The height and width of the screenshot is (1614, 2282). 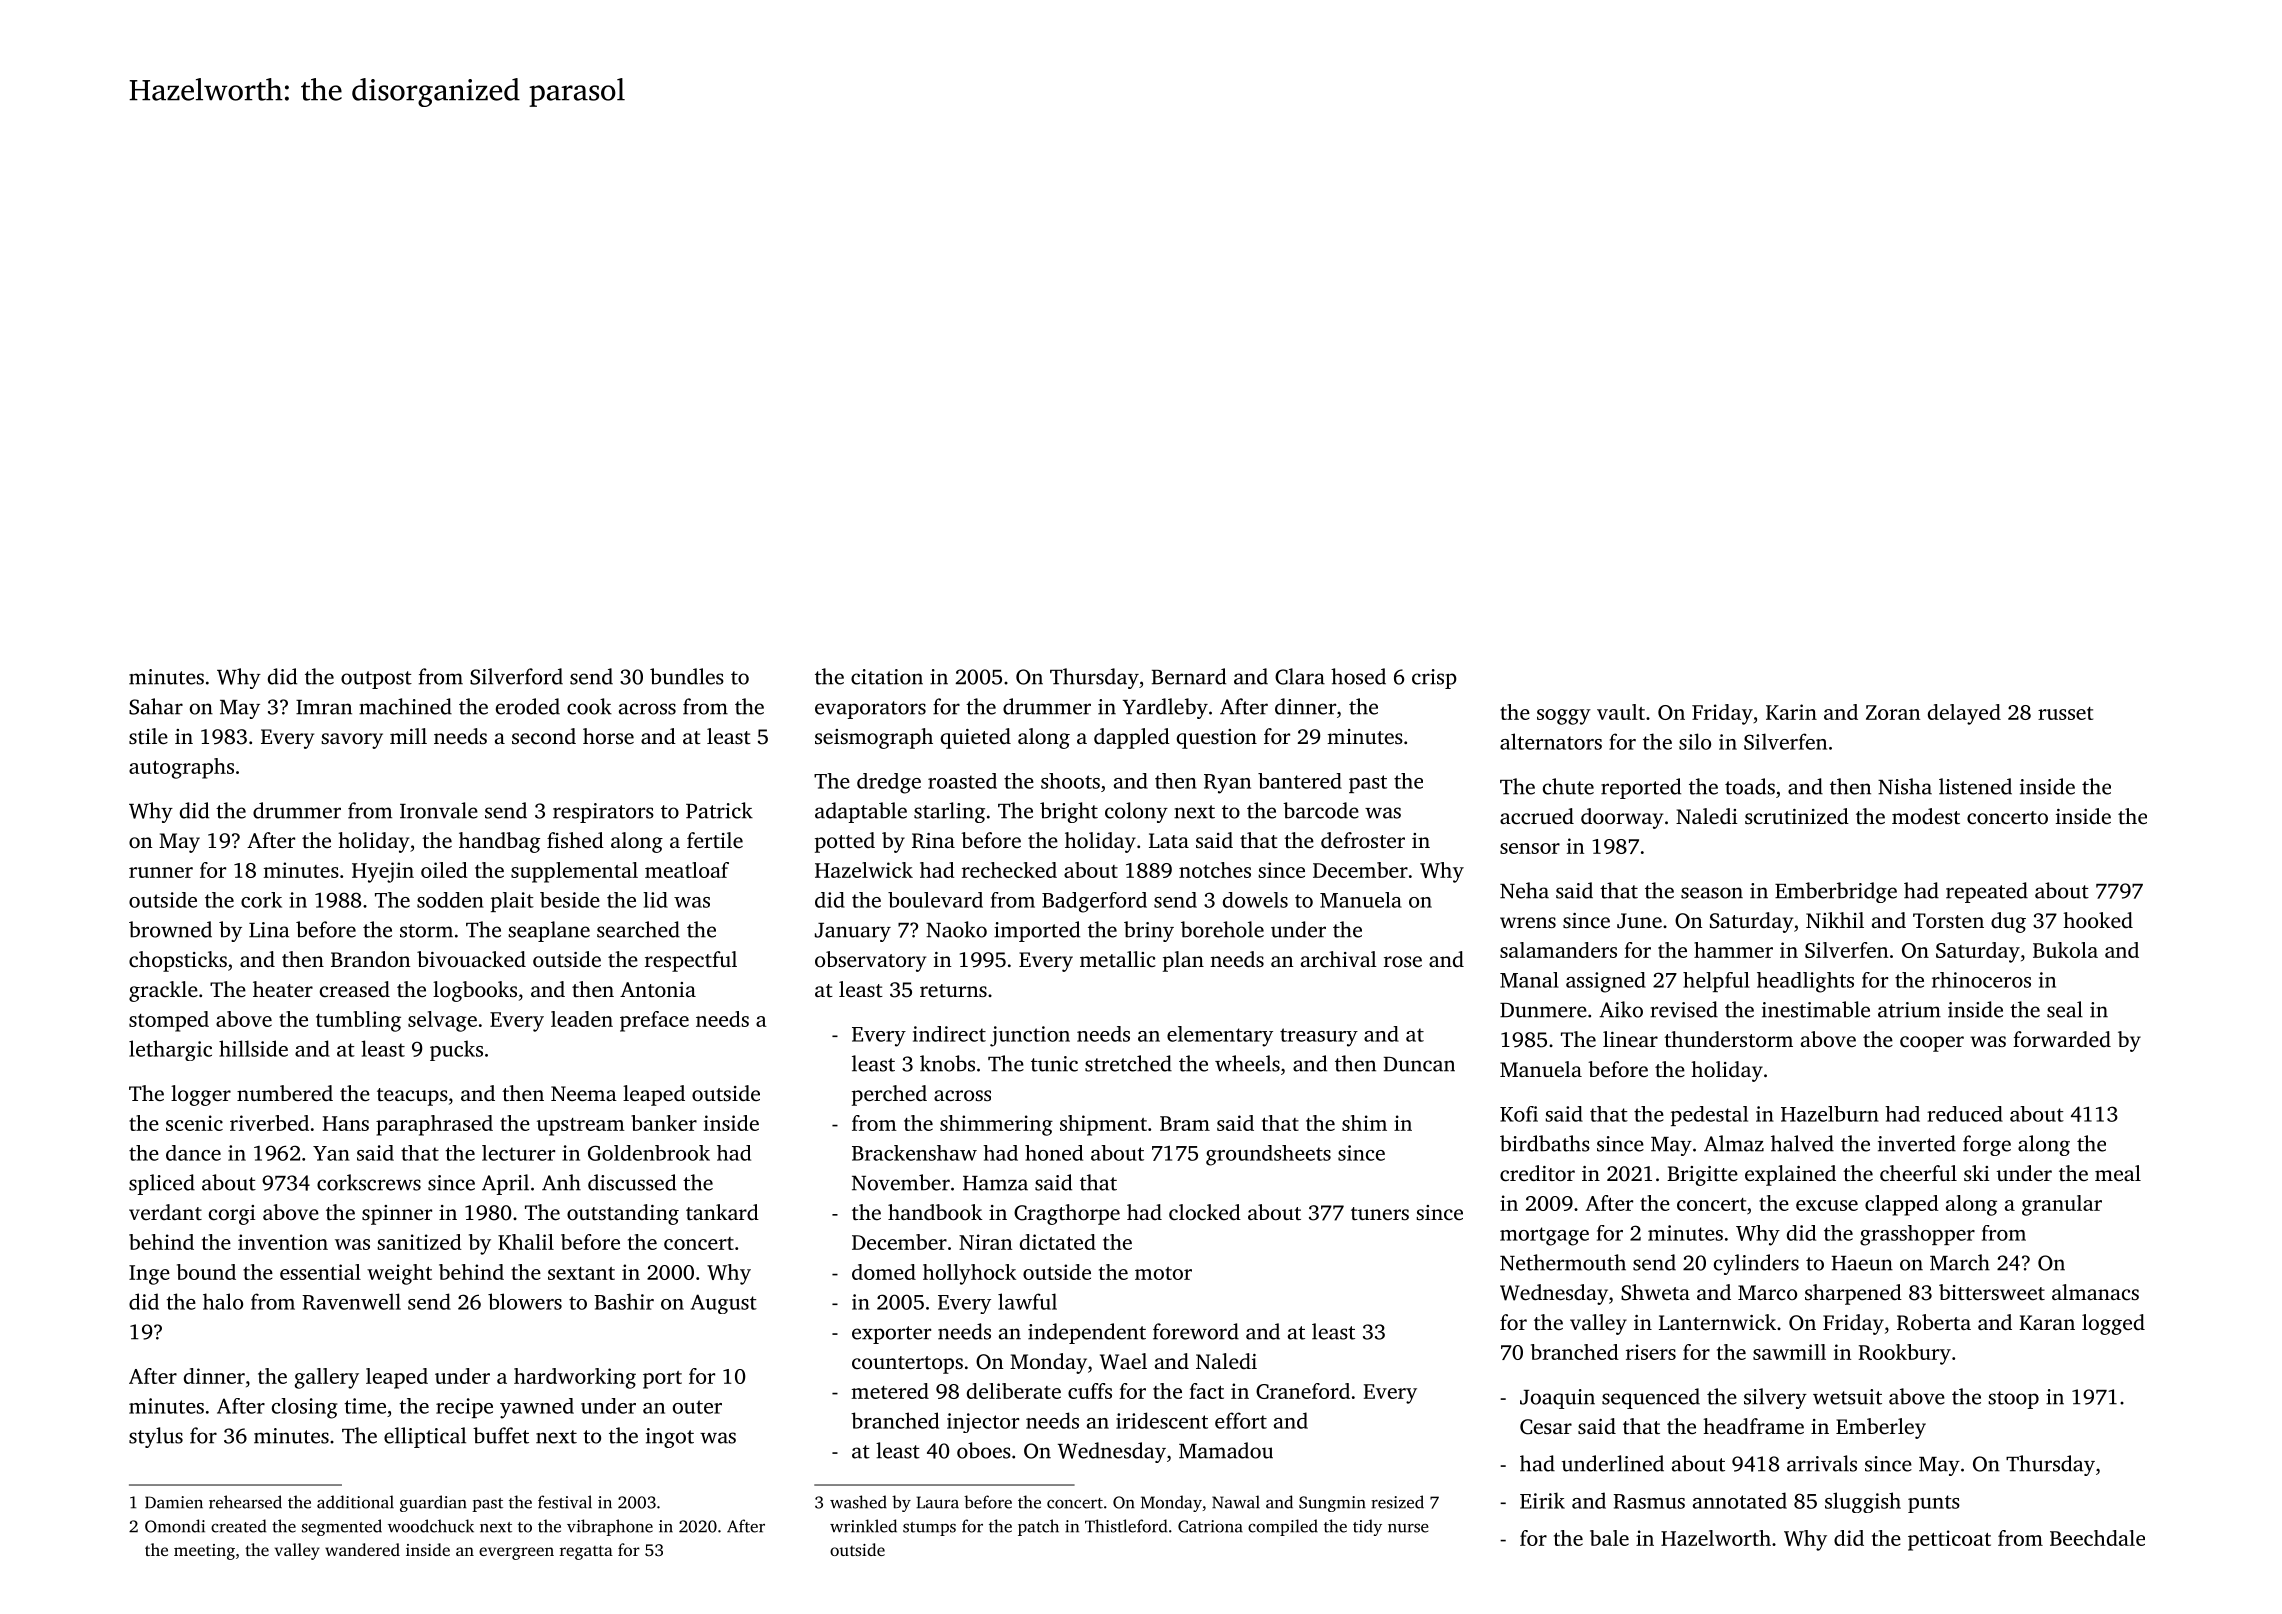 I want to click on rehearsed, so click(x=245, y=1502).
